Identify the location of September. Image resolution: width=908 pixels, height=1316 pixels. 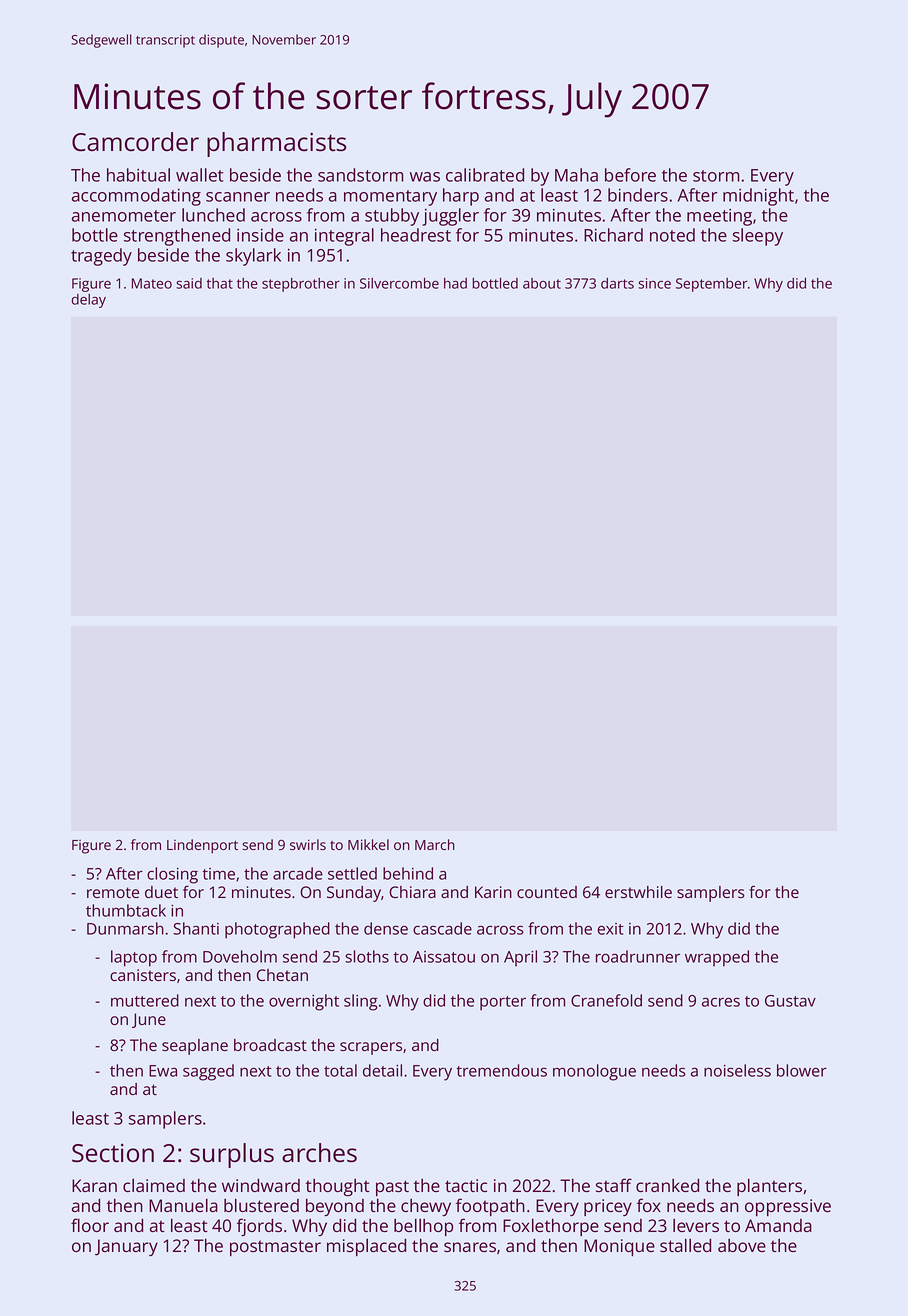
(712, 285).
